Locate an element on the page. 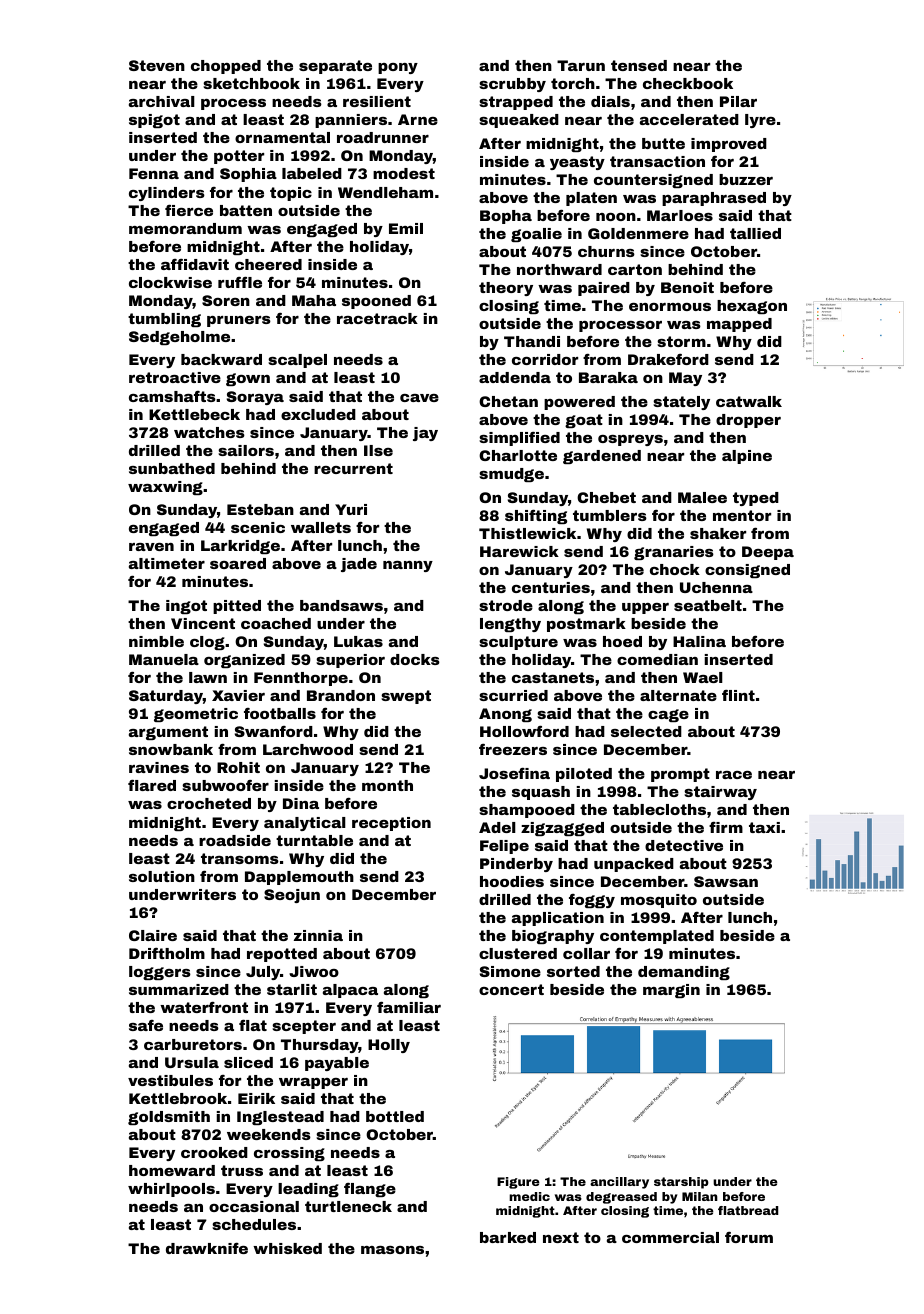 This document has height=1314, width=924. margin is located at coordinates (671, 991).
